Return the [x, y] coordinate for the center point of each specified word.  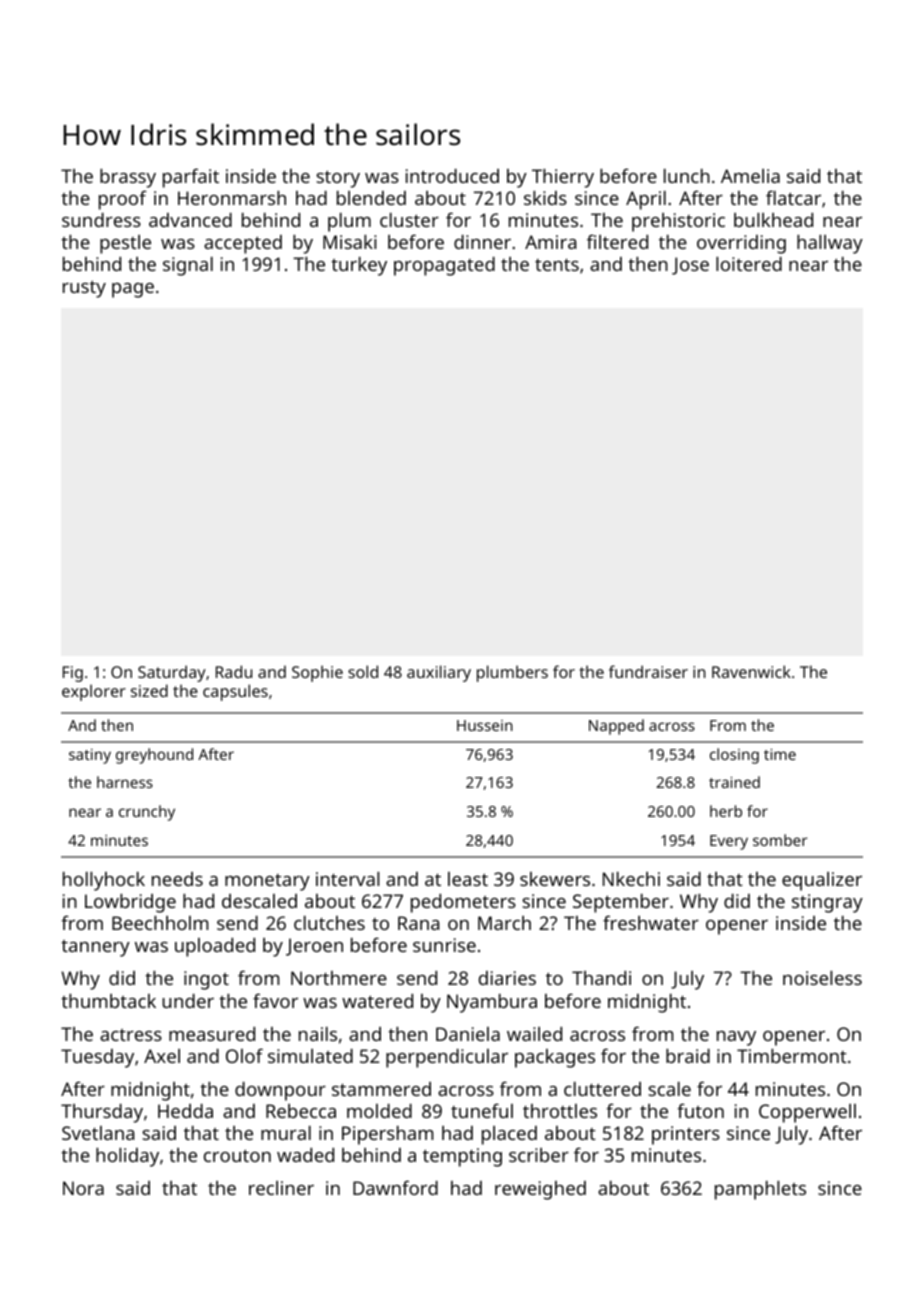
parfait [191, 178]
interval [347, 879]
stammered [381, 1089]
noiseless [822, 978]
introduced [452, 176]
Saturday [172, 673]
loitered [749, 264]
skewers [555, 879]
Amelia [750, 176]
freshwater [651, 922]
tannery [95, 948]
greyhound [154, 756]
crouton [237, 1155]
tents [557, 264]
